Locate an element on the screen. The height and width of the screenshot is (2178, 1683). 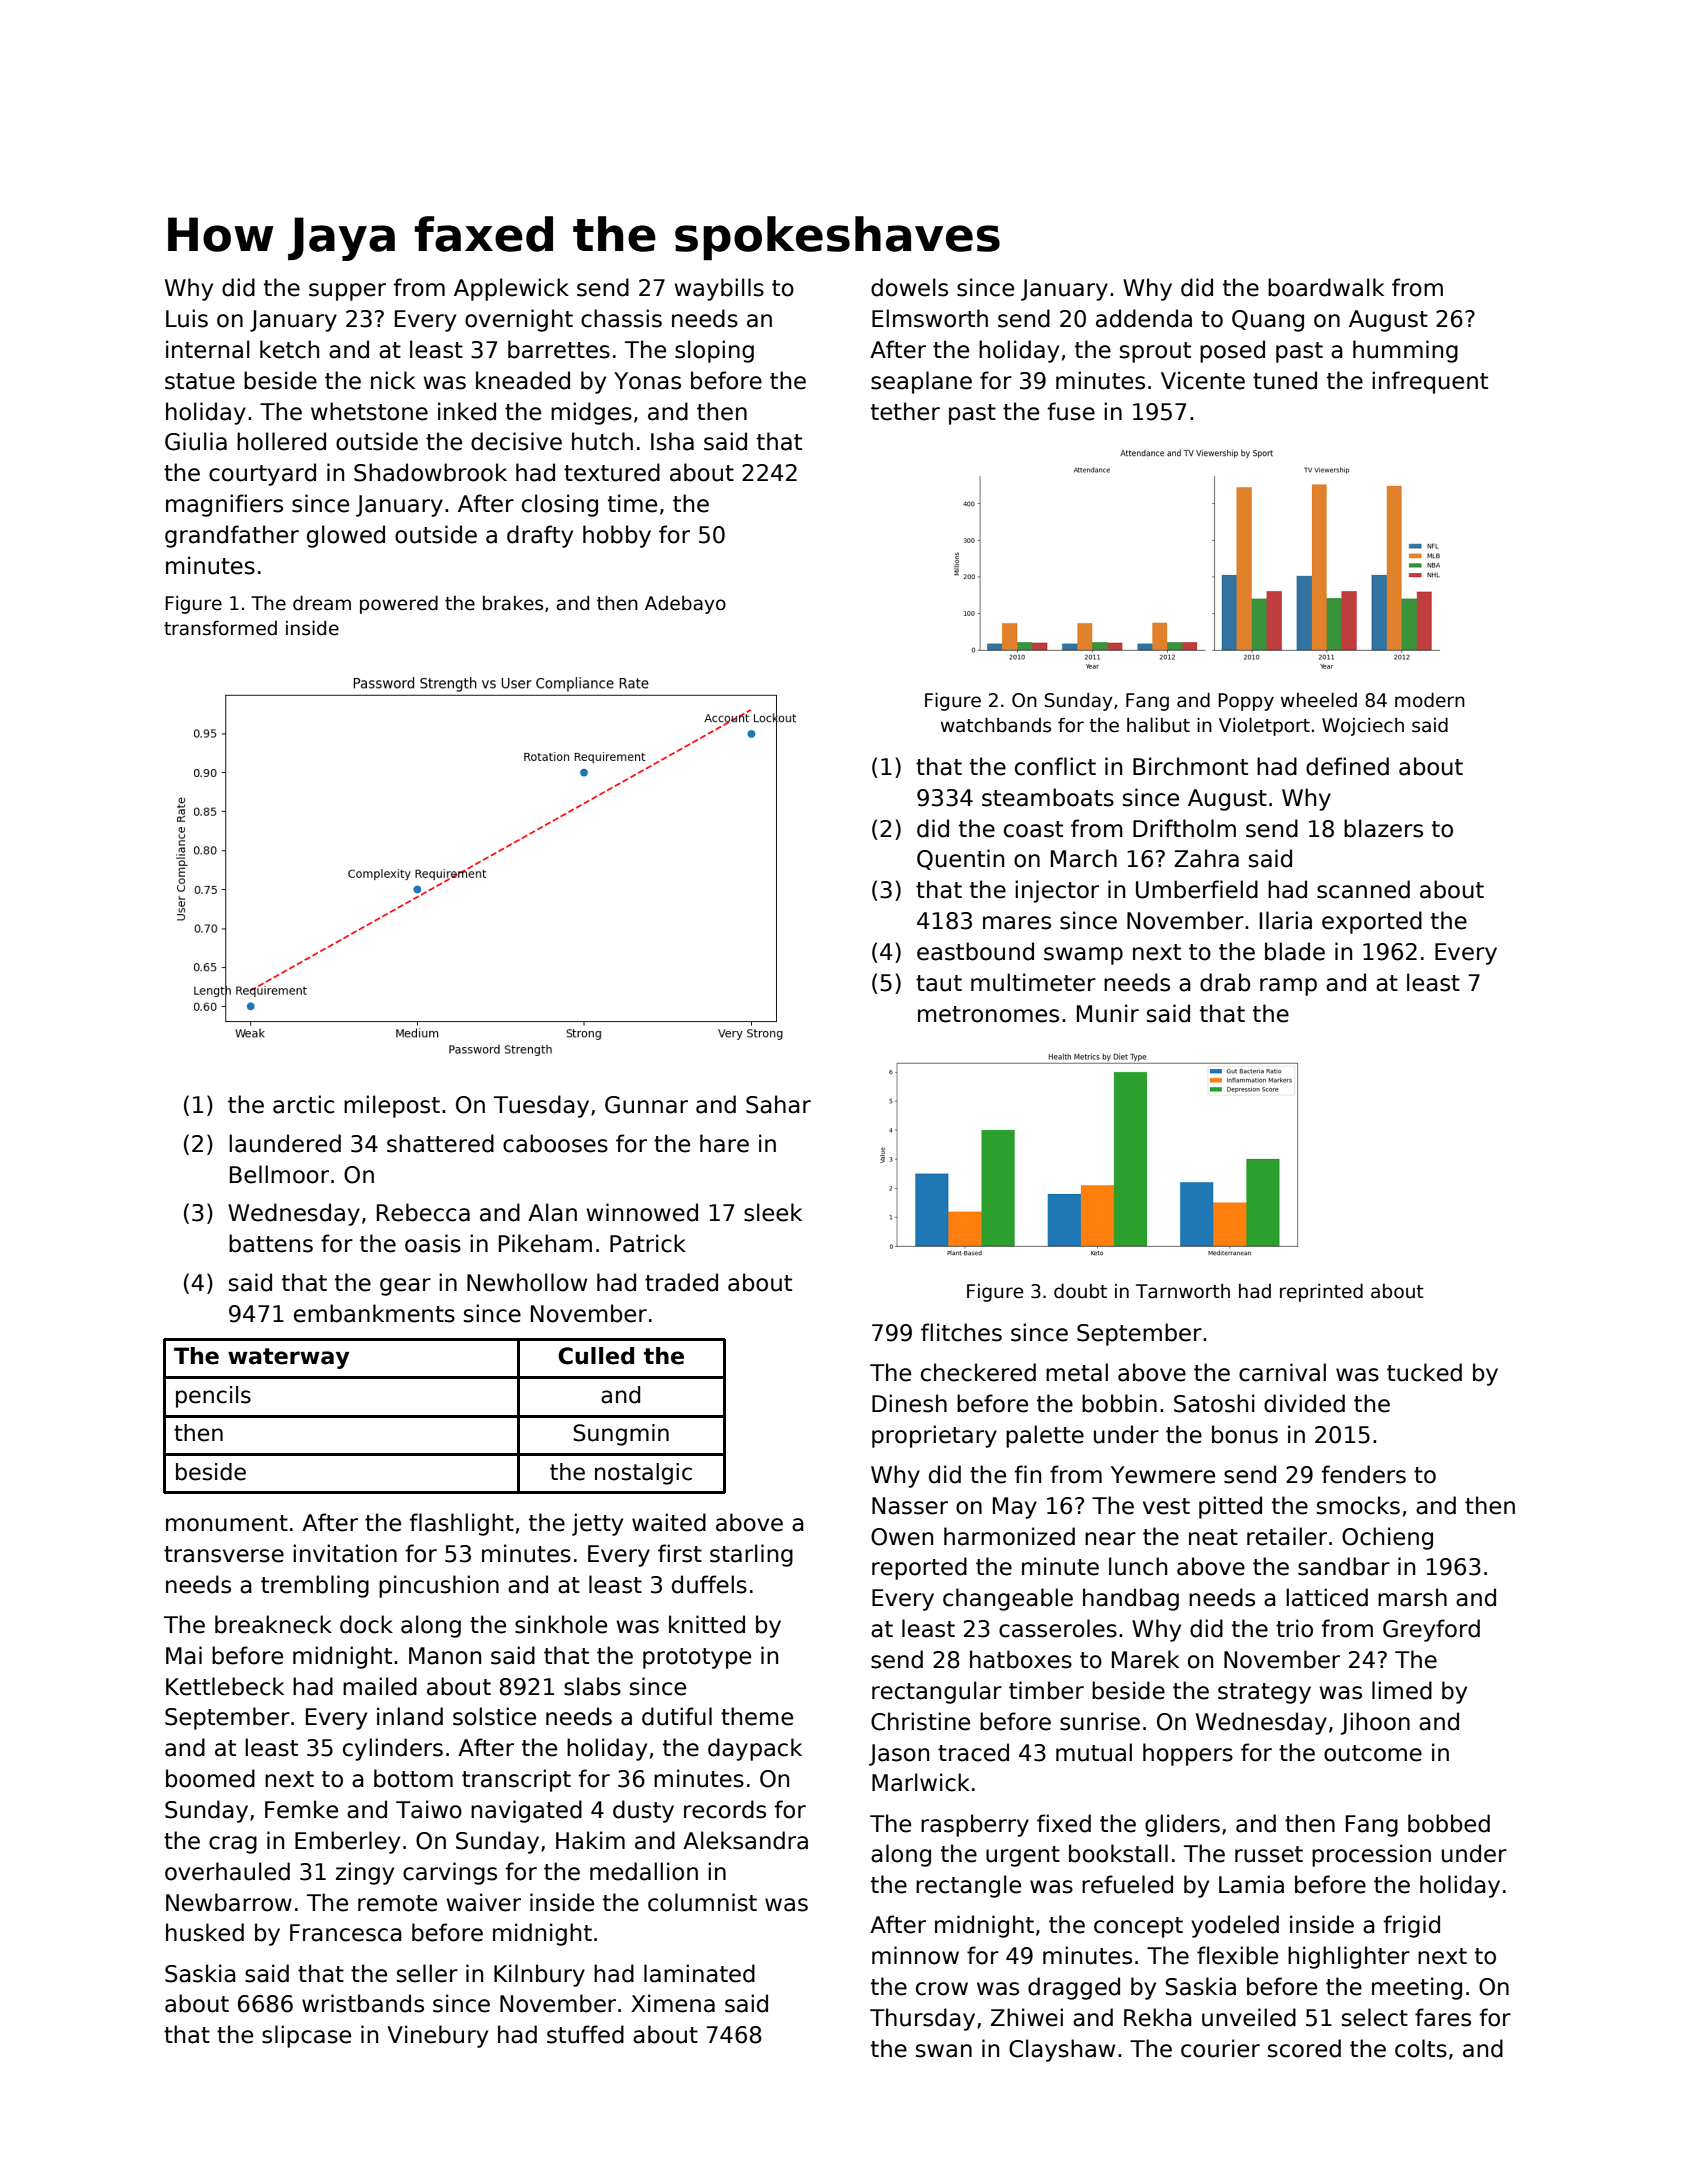
reprinted is located at coordinates (1321, 1292).
